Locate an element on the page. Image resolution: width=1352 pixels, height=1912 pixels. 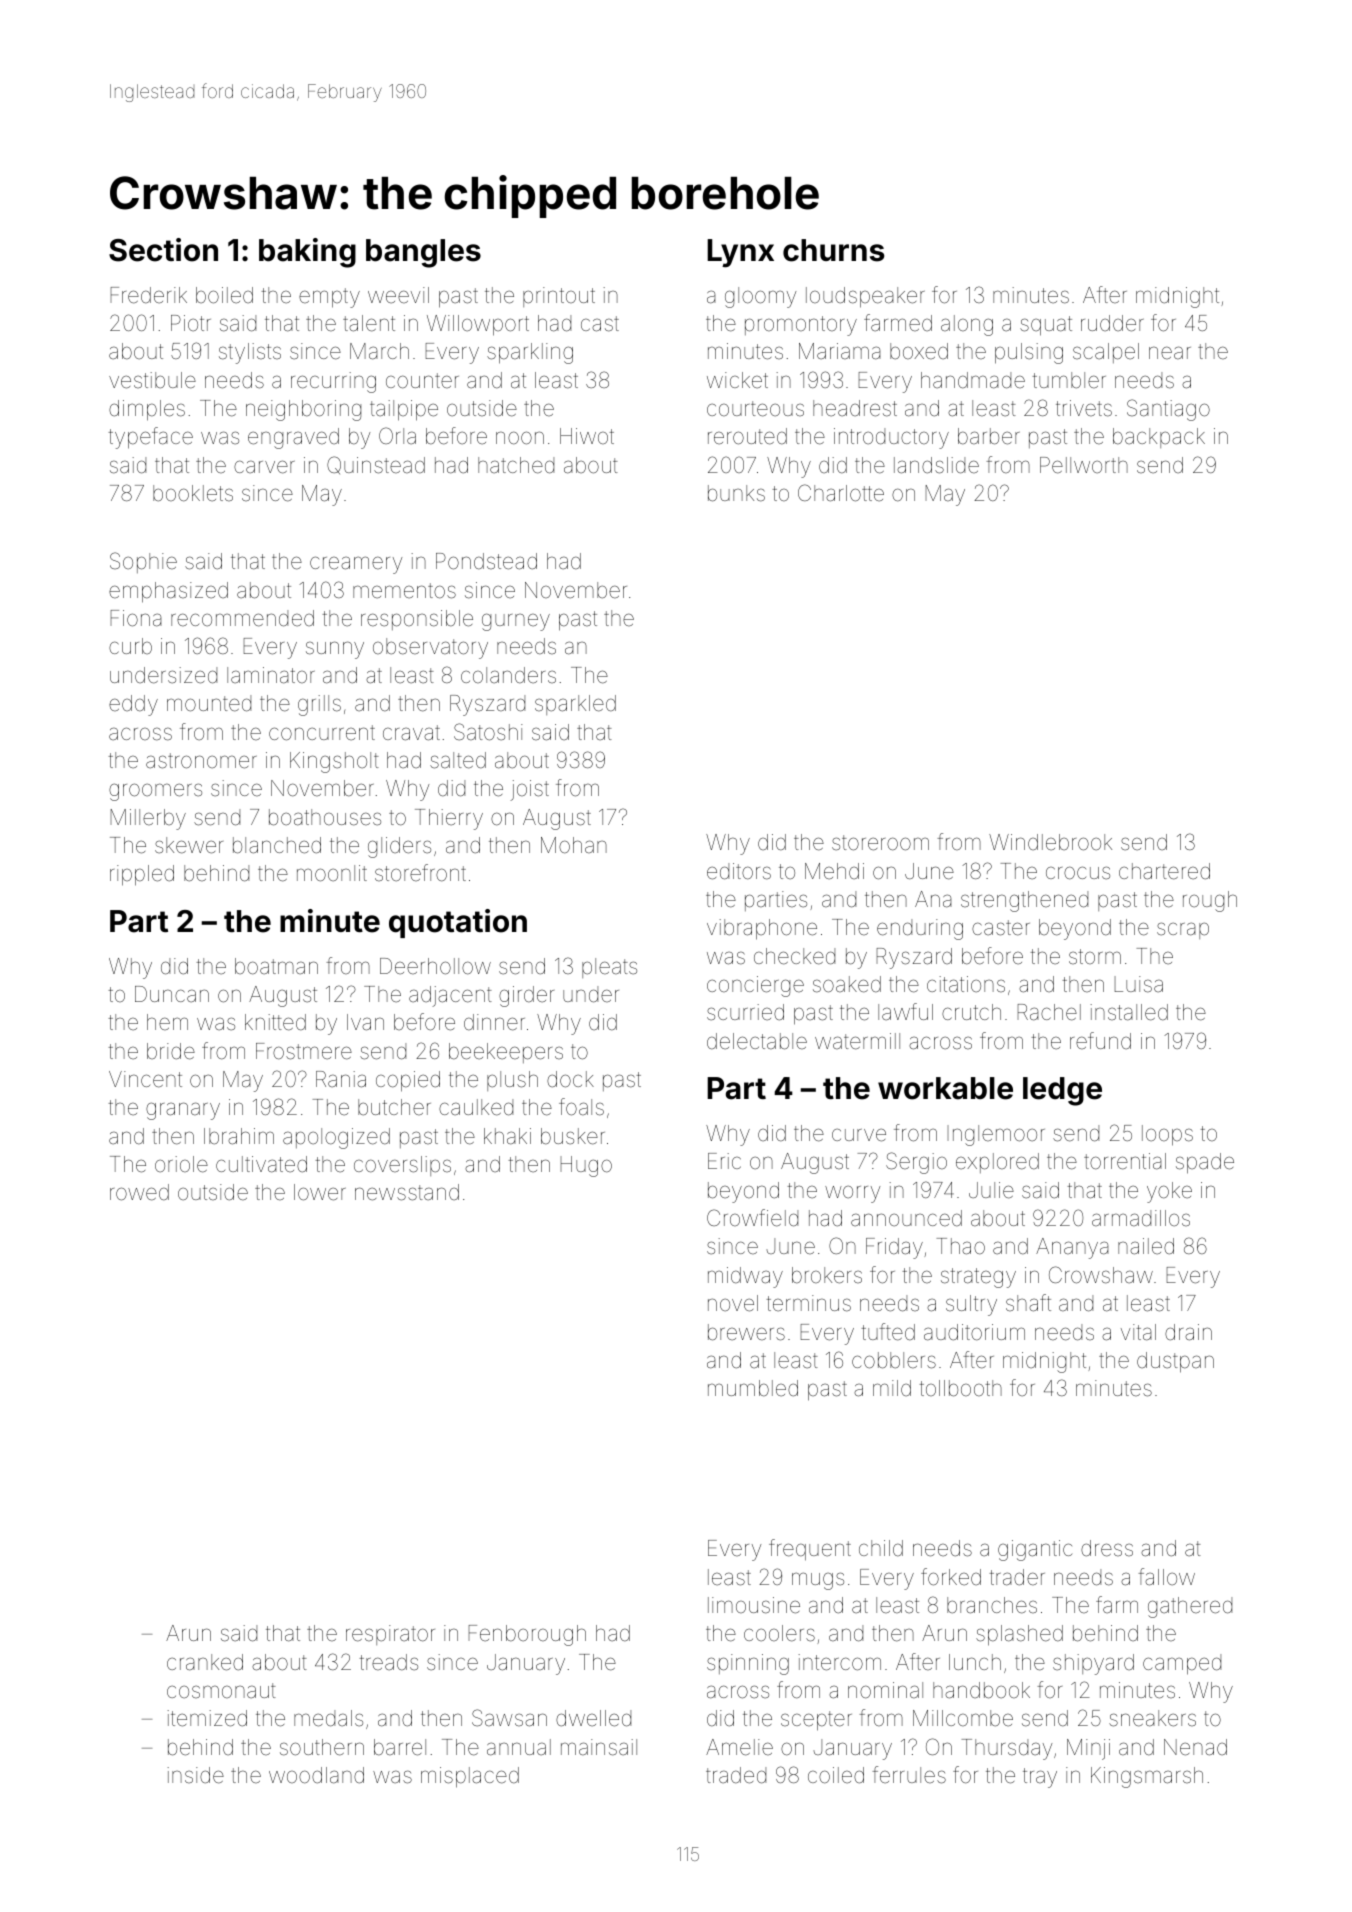
mainsail is located at coordinates (599, 1747).
